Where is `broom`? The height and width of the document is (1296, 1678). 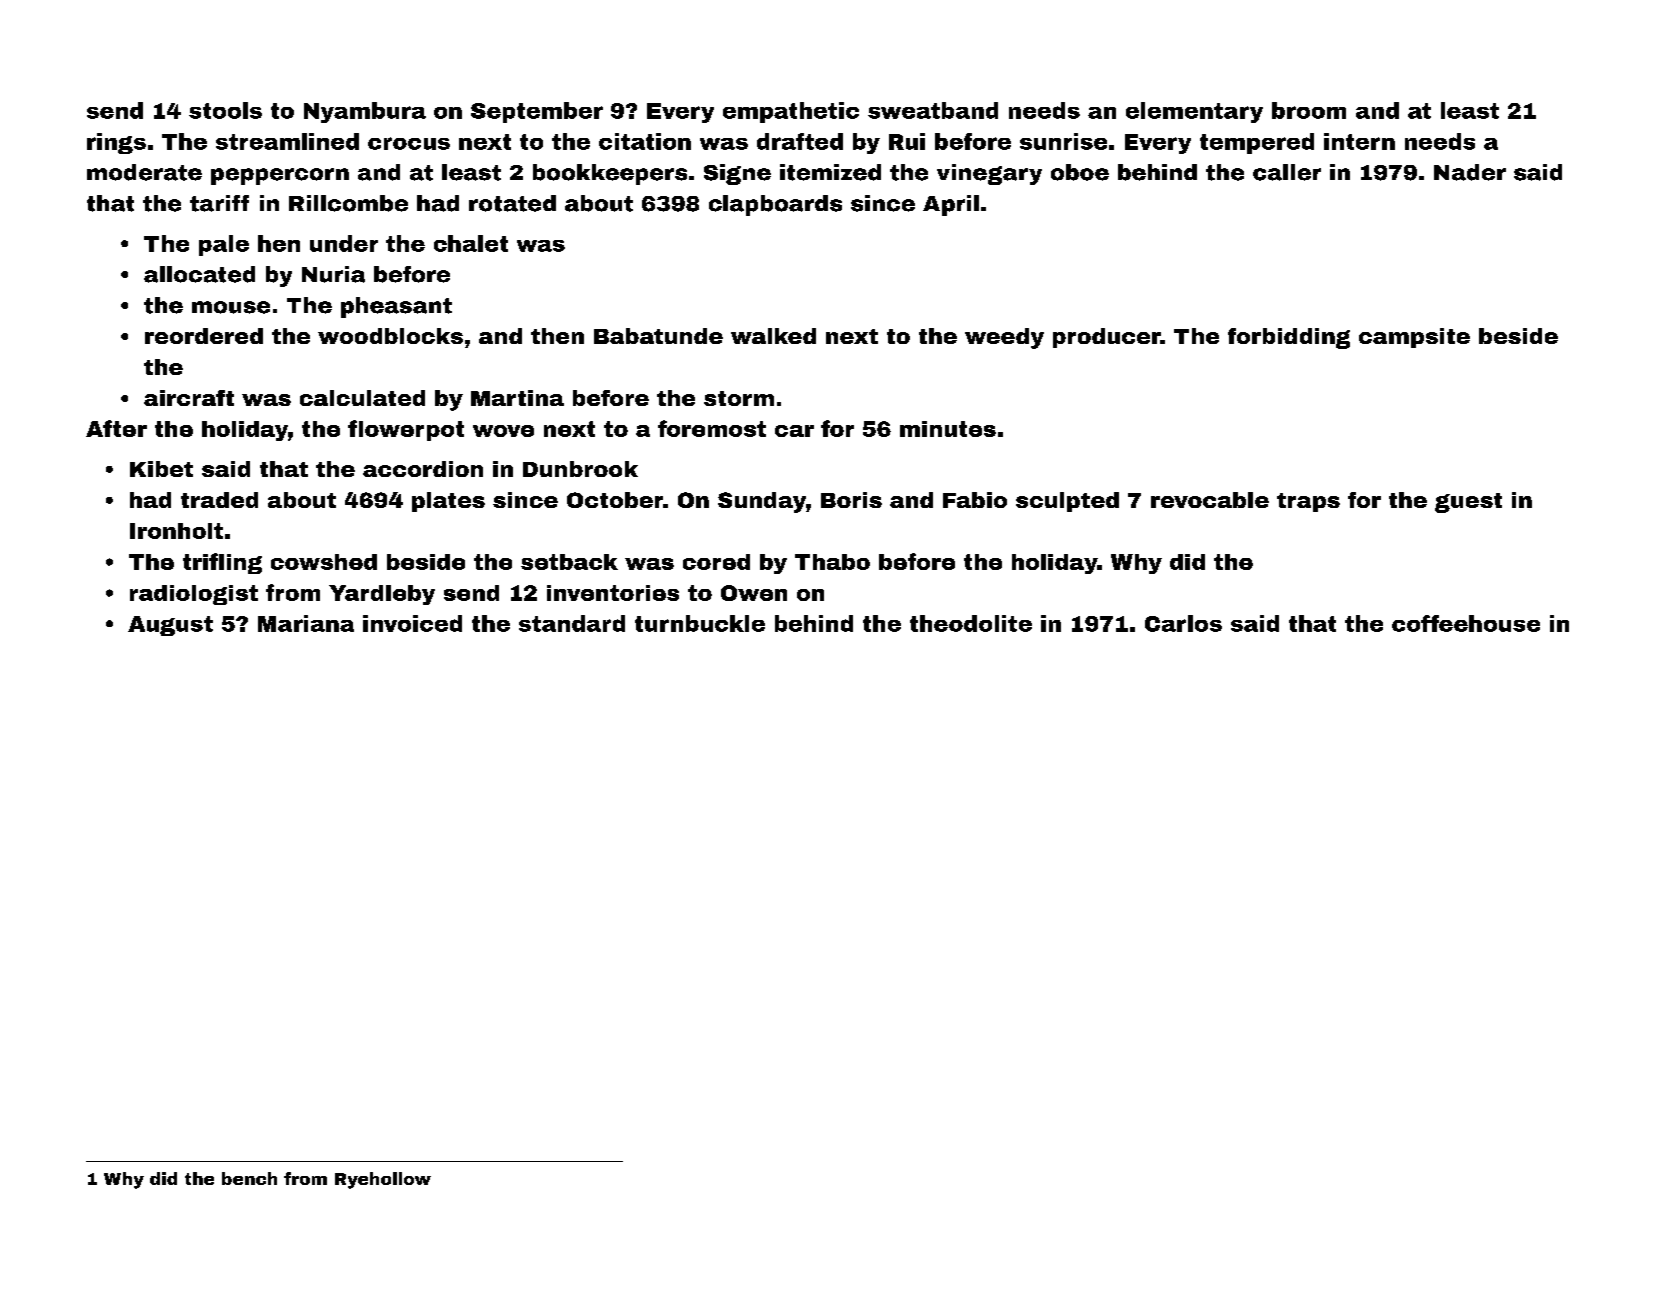
broom is located at coordinates (1309, 110).
